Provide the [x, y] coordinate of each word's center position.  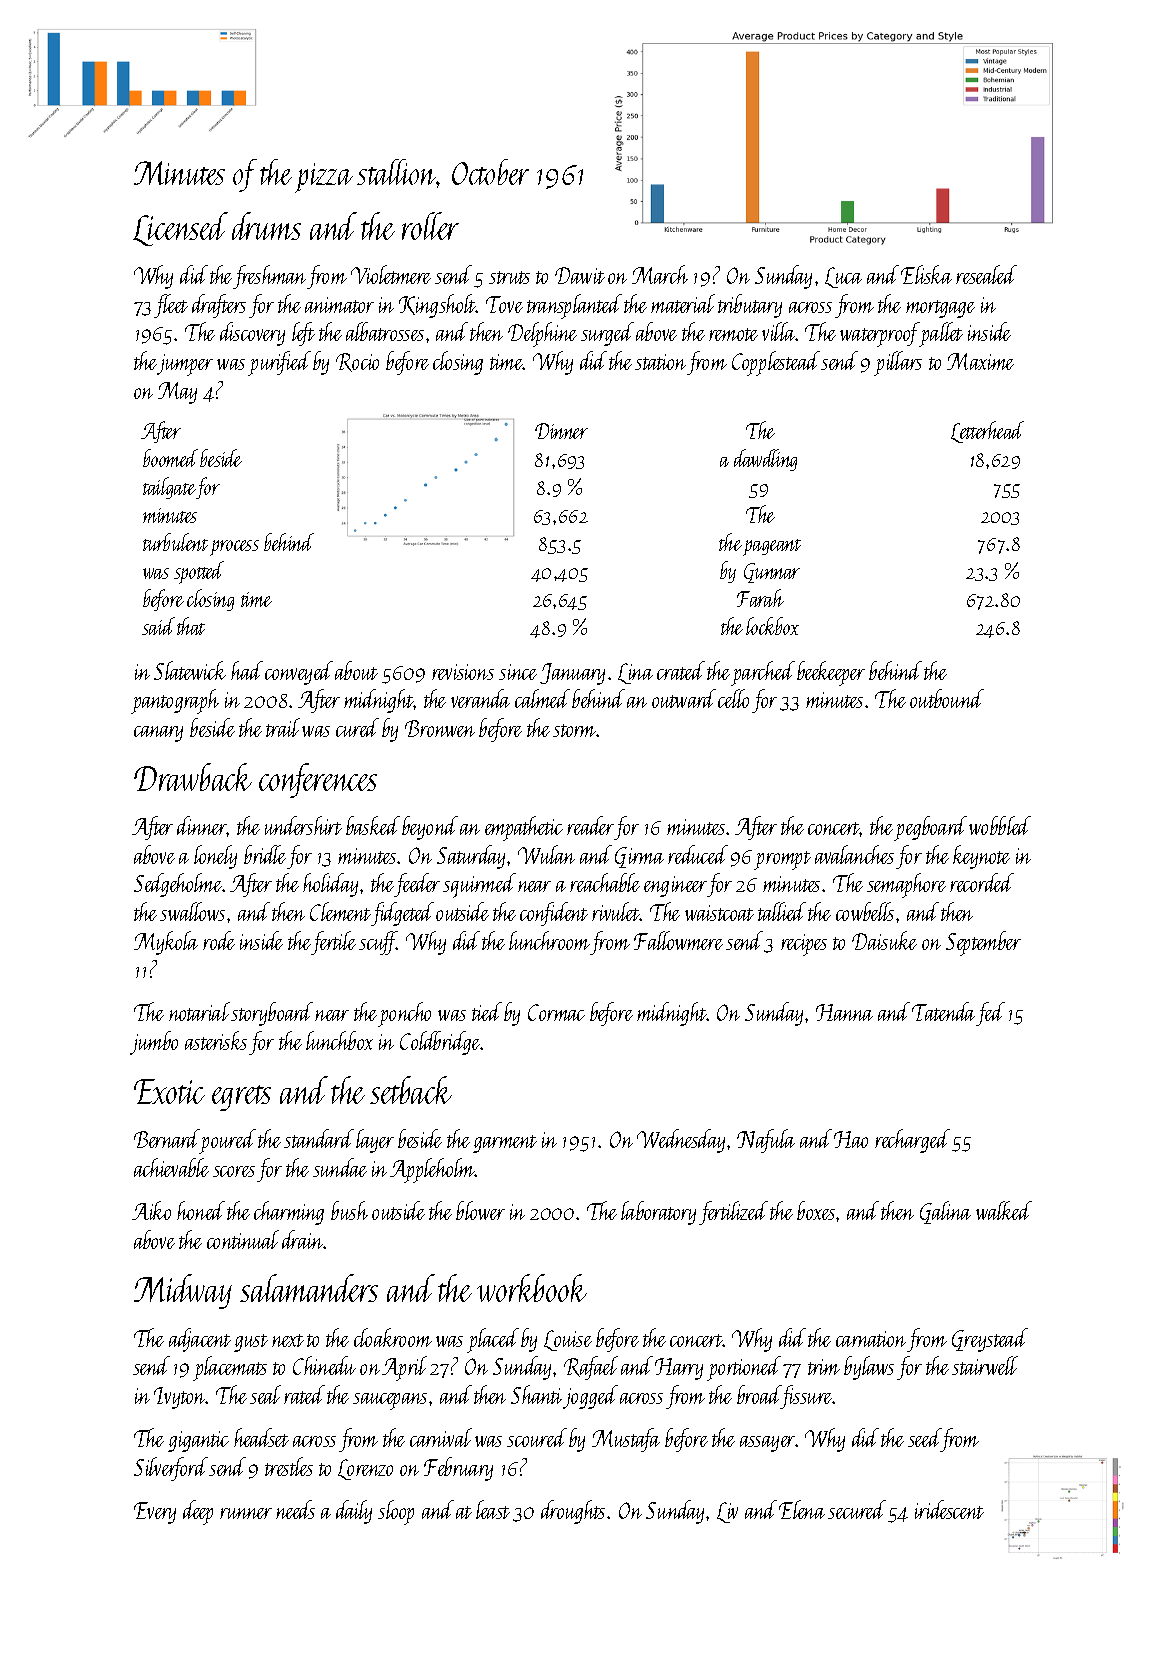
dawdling [765, 460]
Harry [679, 1369]
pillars [898, 363]
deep [198, 1512]
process [234, 548]
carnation [871, 1339]
